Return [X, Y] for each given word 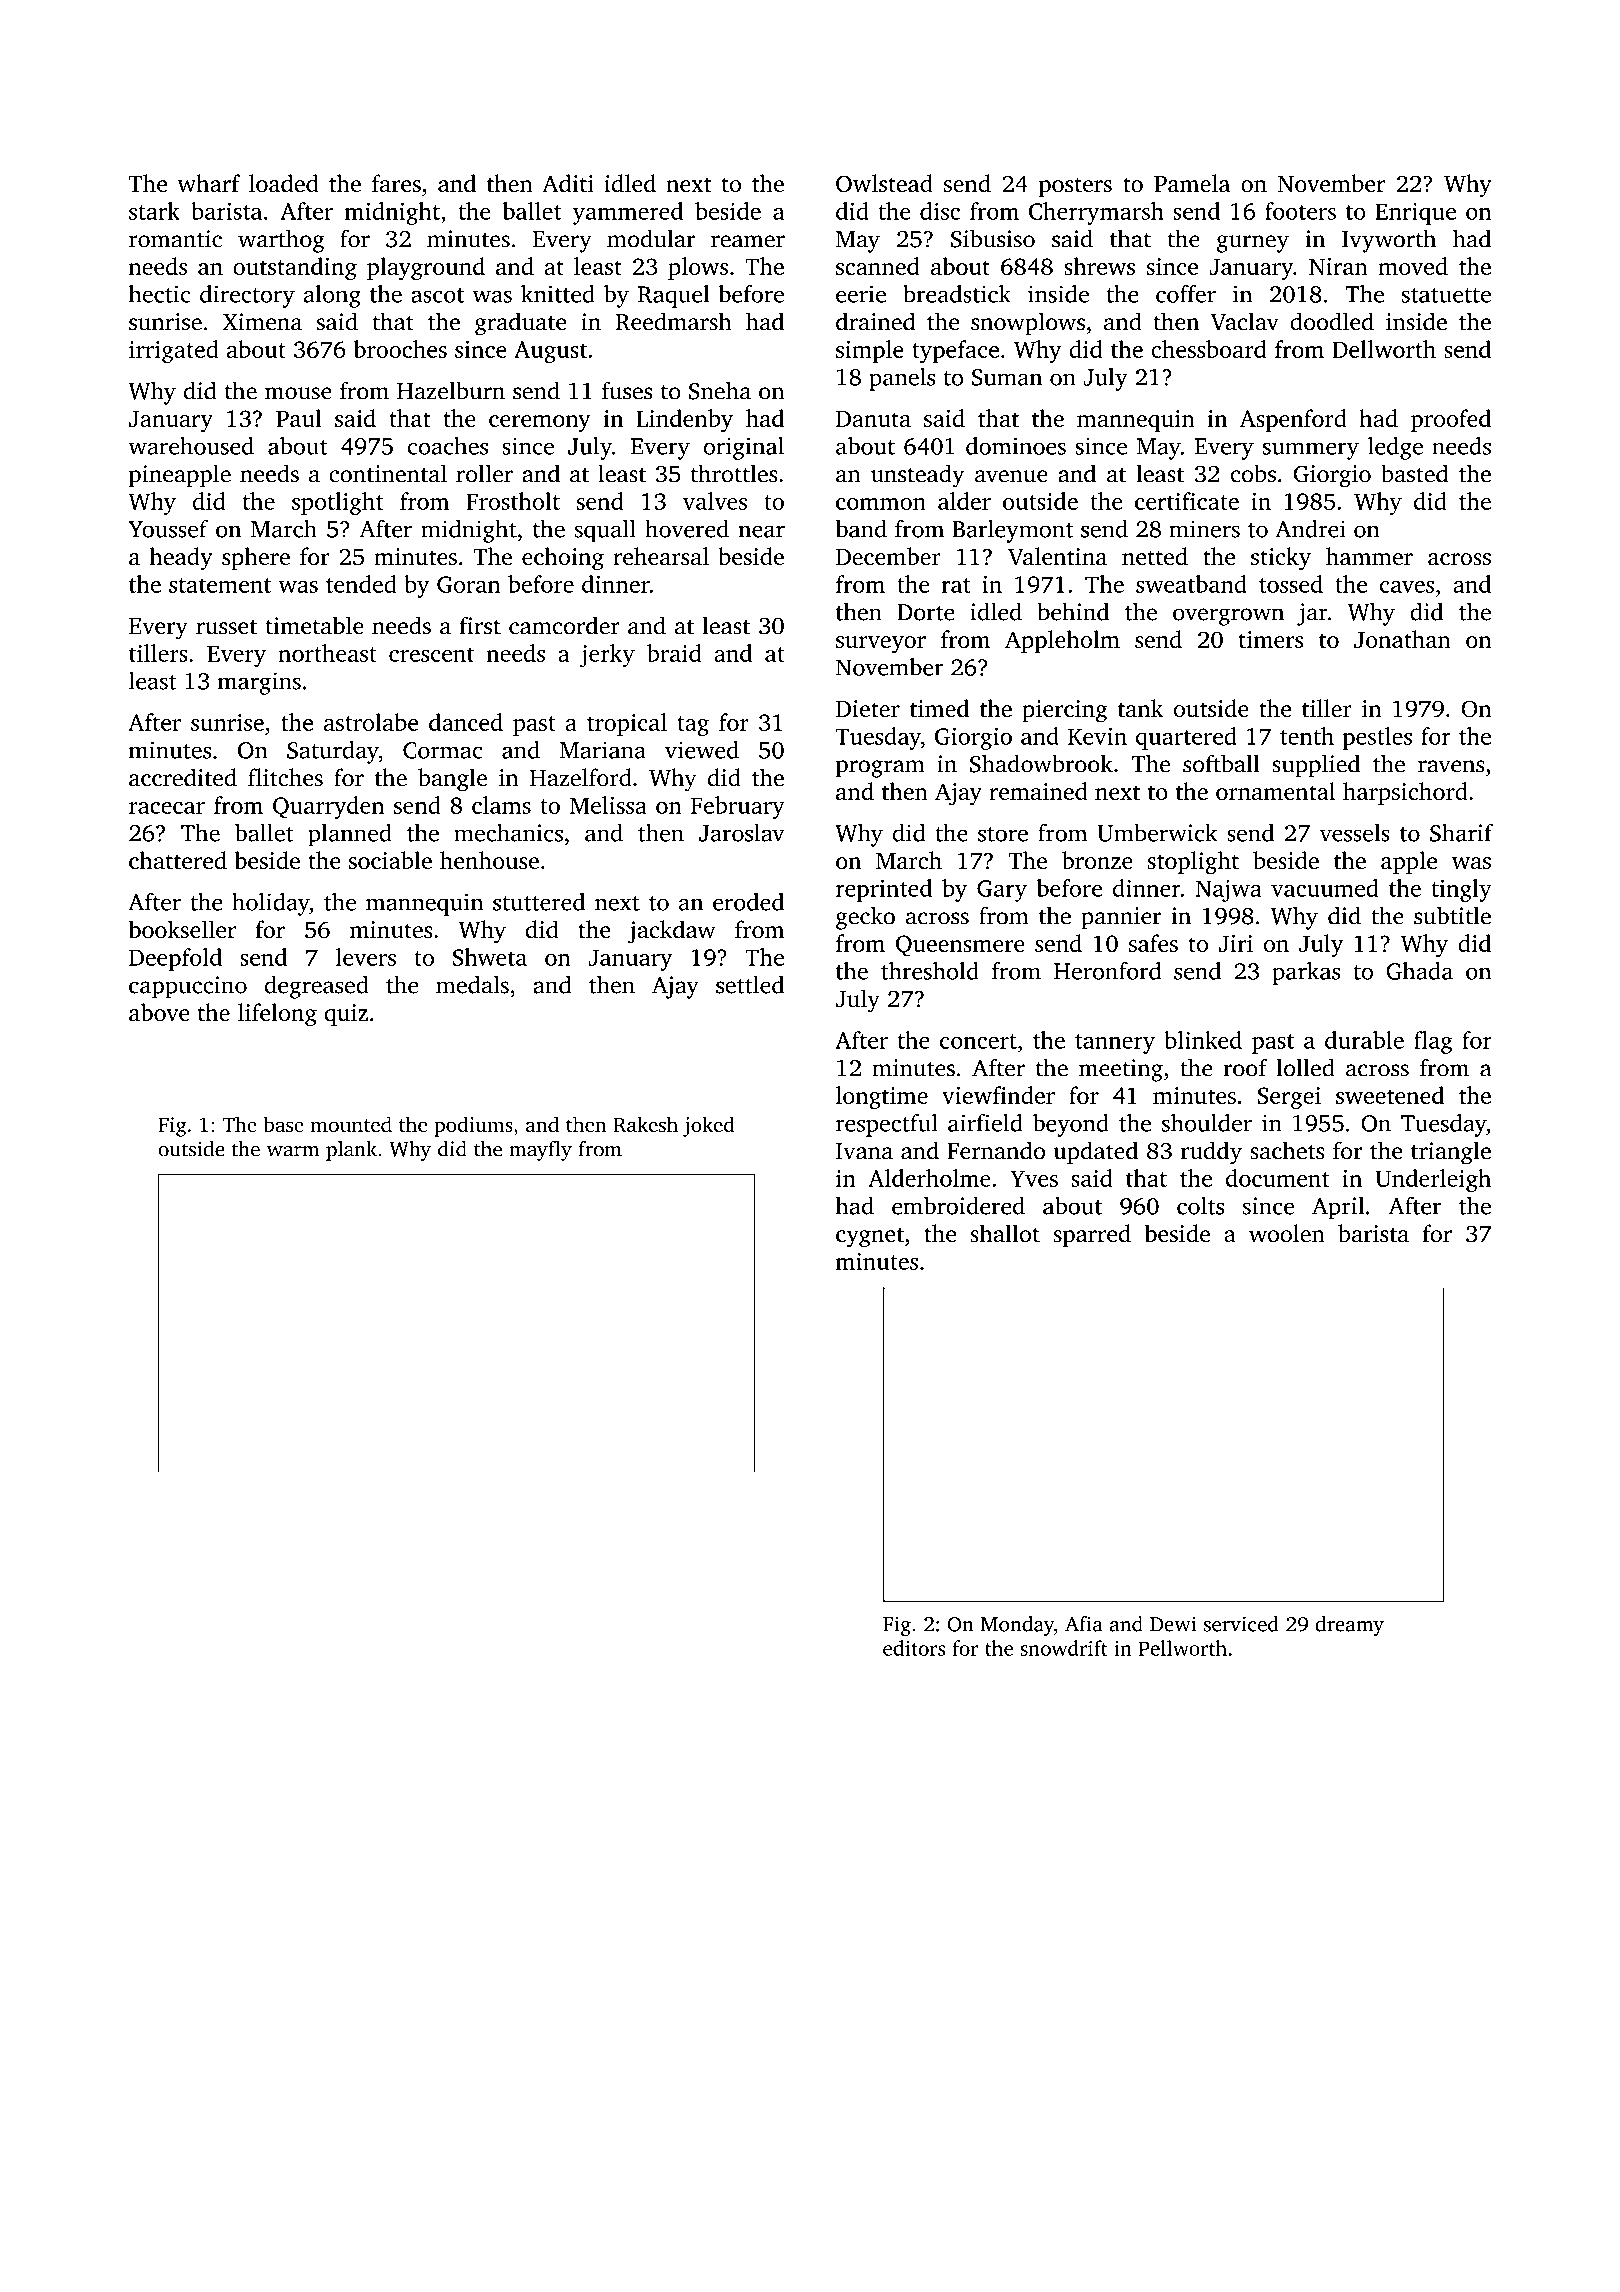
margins [259, 683]
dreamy [1349, 1626]
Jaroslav [742, 833]
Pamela [1192, 183]
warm [293, 1151]
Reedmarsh [674, 321]
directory [247, 296]
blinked [1203, 1040]
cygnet [870, 1238]
